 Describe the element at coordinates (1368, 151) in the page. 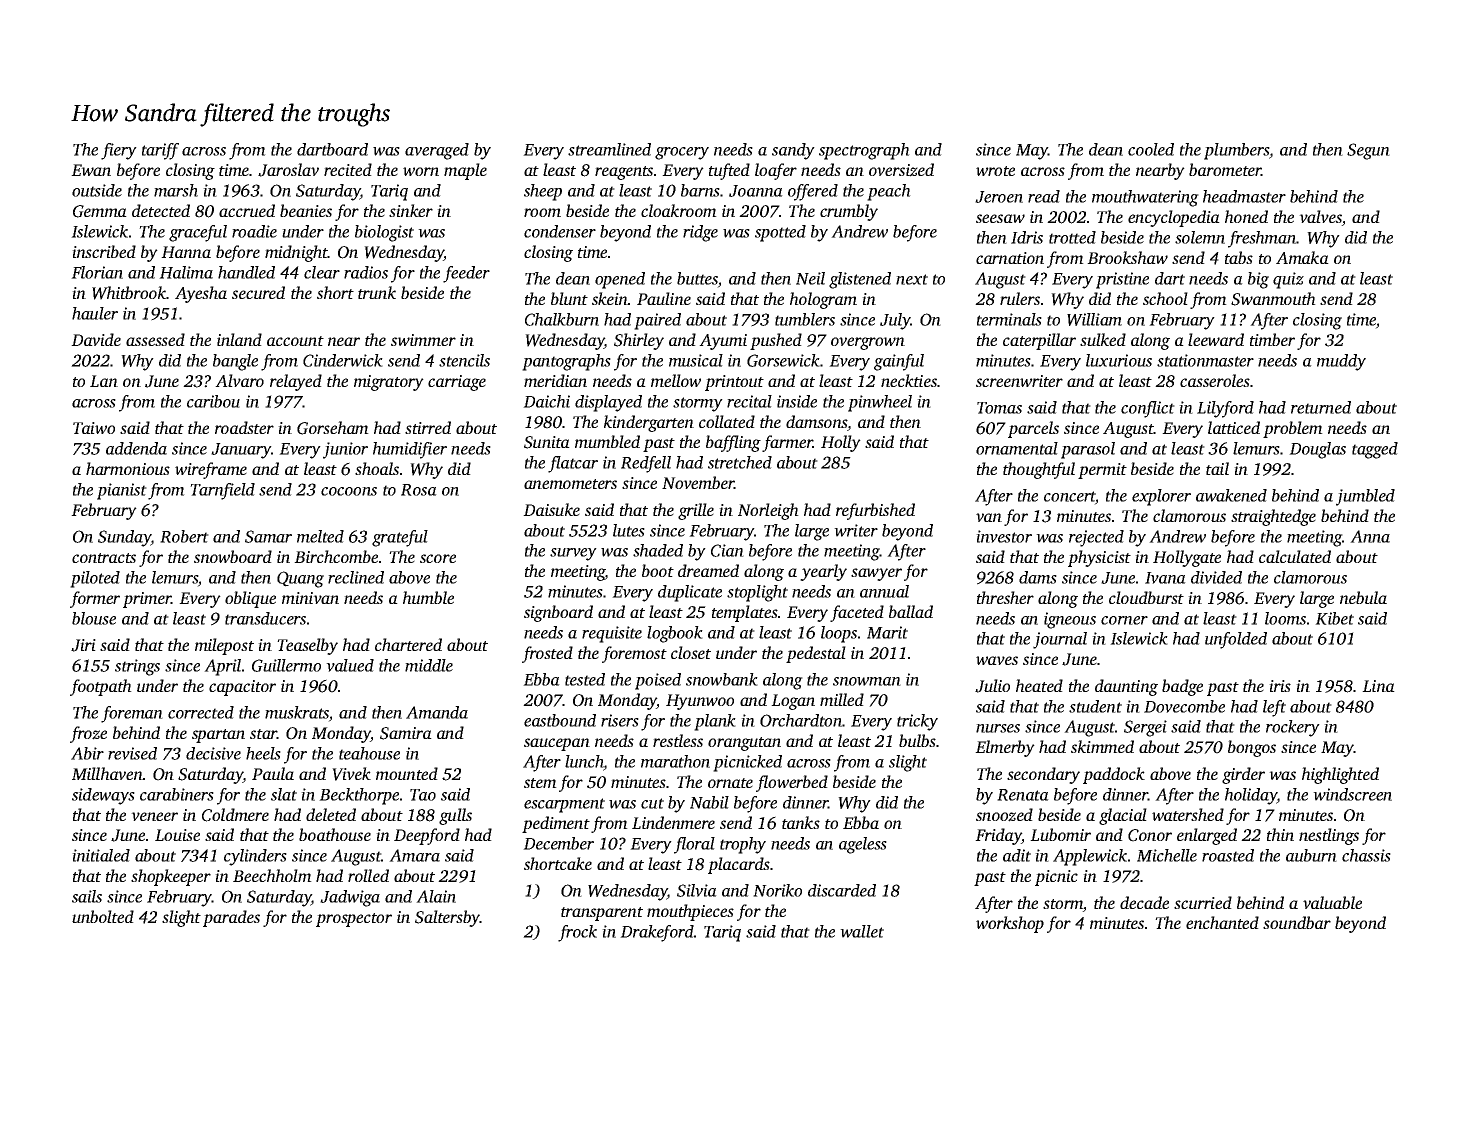

I see `Segun` at that location.
